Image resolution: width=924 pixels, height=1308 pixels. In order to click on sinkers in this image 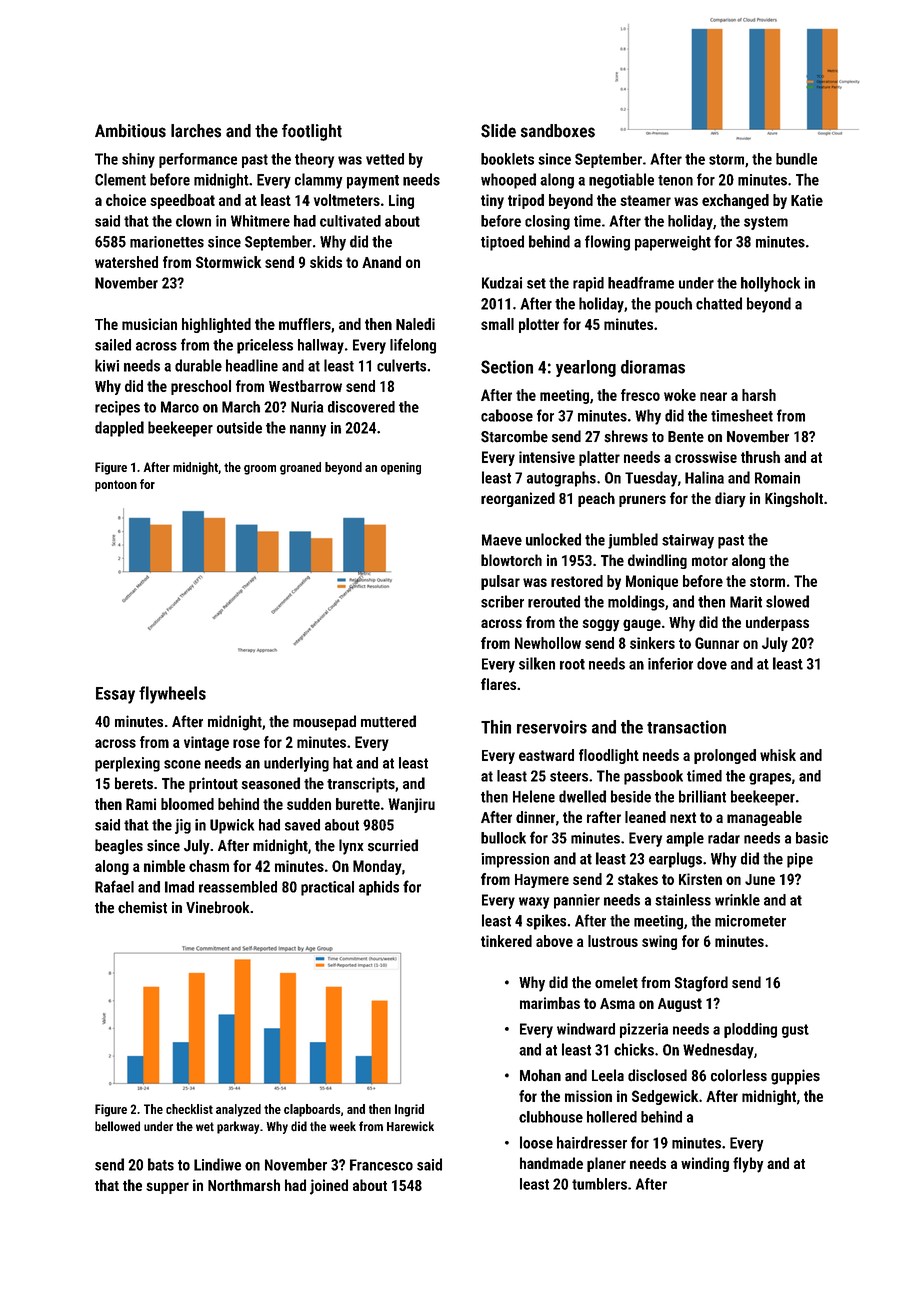, I will do `click(652, 643)`.
